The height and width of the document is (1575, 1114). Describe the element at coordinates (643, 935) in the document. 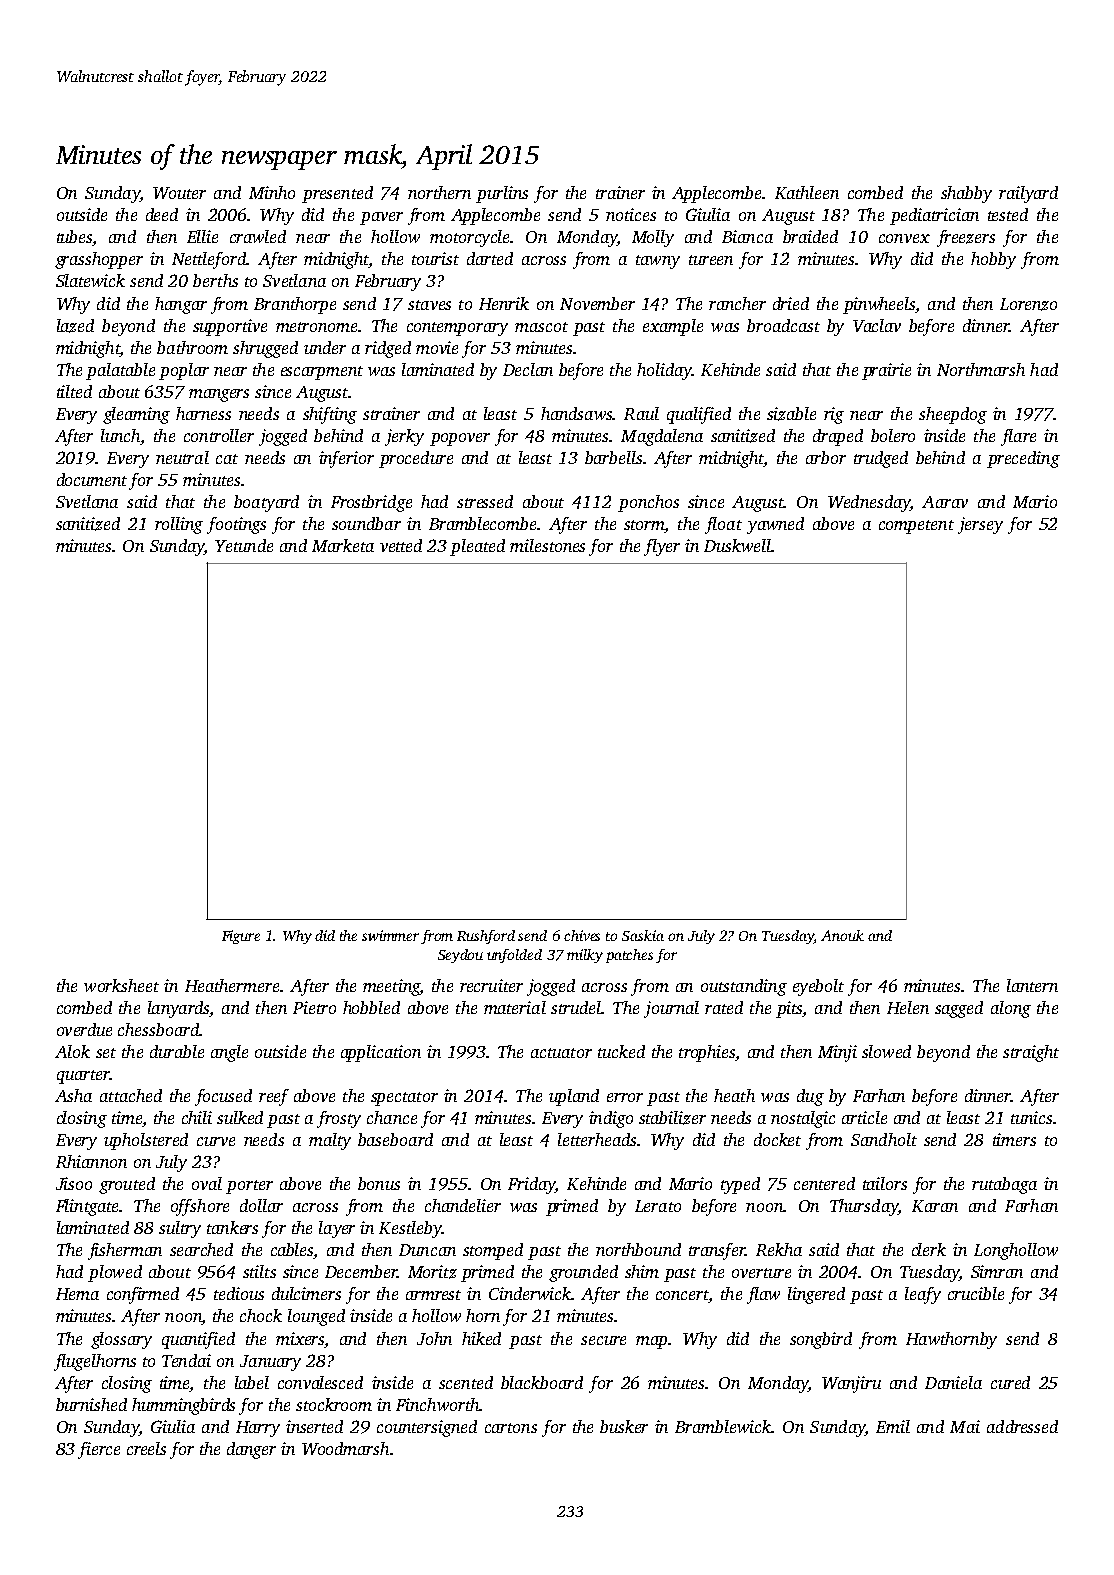

I see `Saskia` at that location.
